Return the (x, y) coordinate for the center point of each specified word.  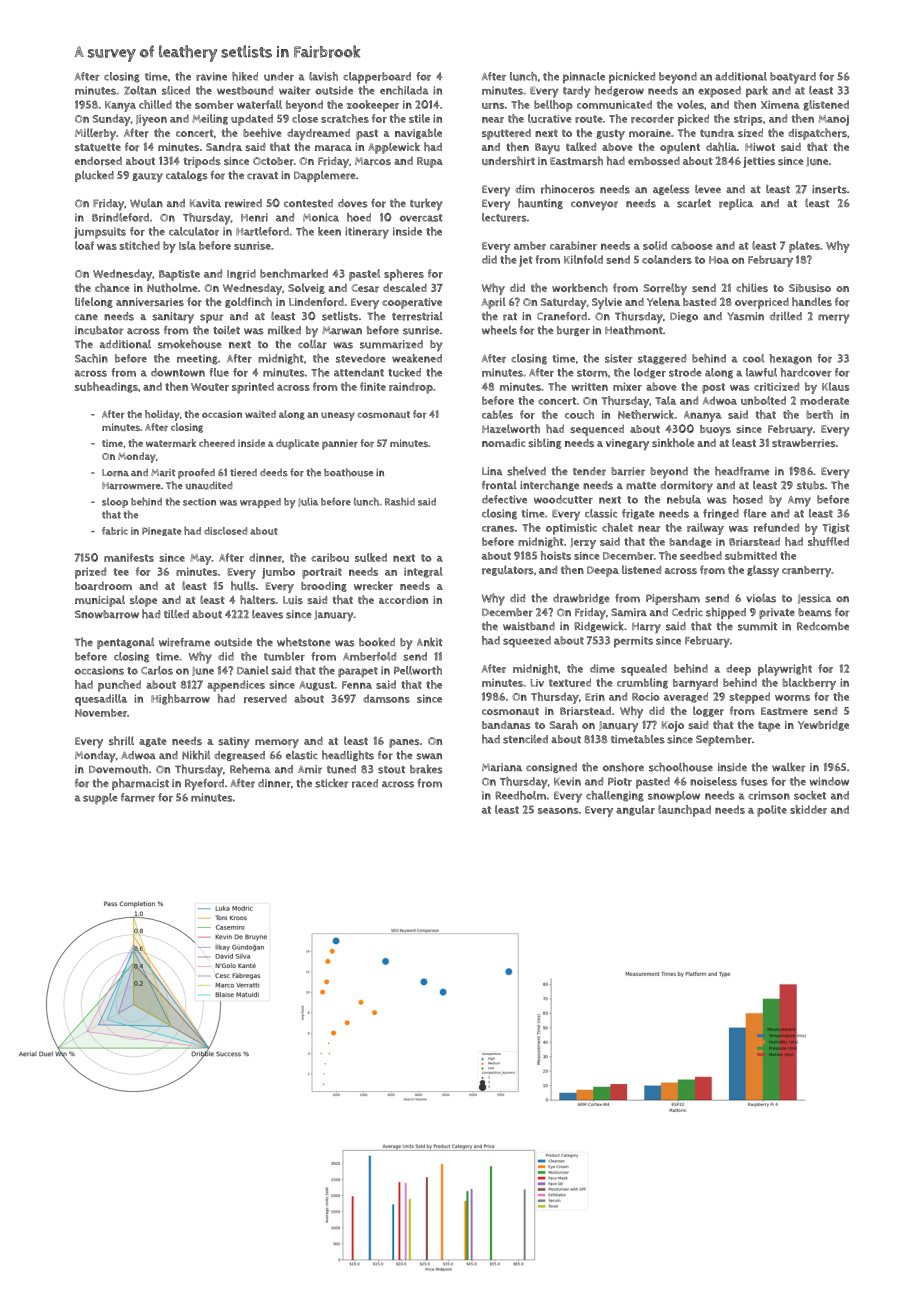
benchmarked (294, 273)
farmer (138, 797)
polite (772, 811)
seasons (558, 811)
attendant (359, 372)
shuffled (828, 541)
